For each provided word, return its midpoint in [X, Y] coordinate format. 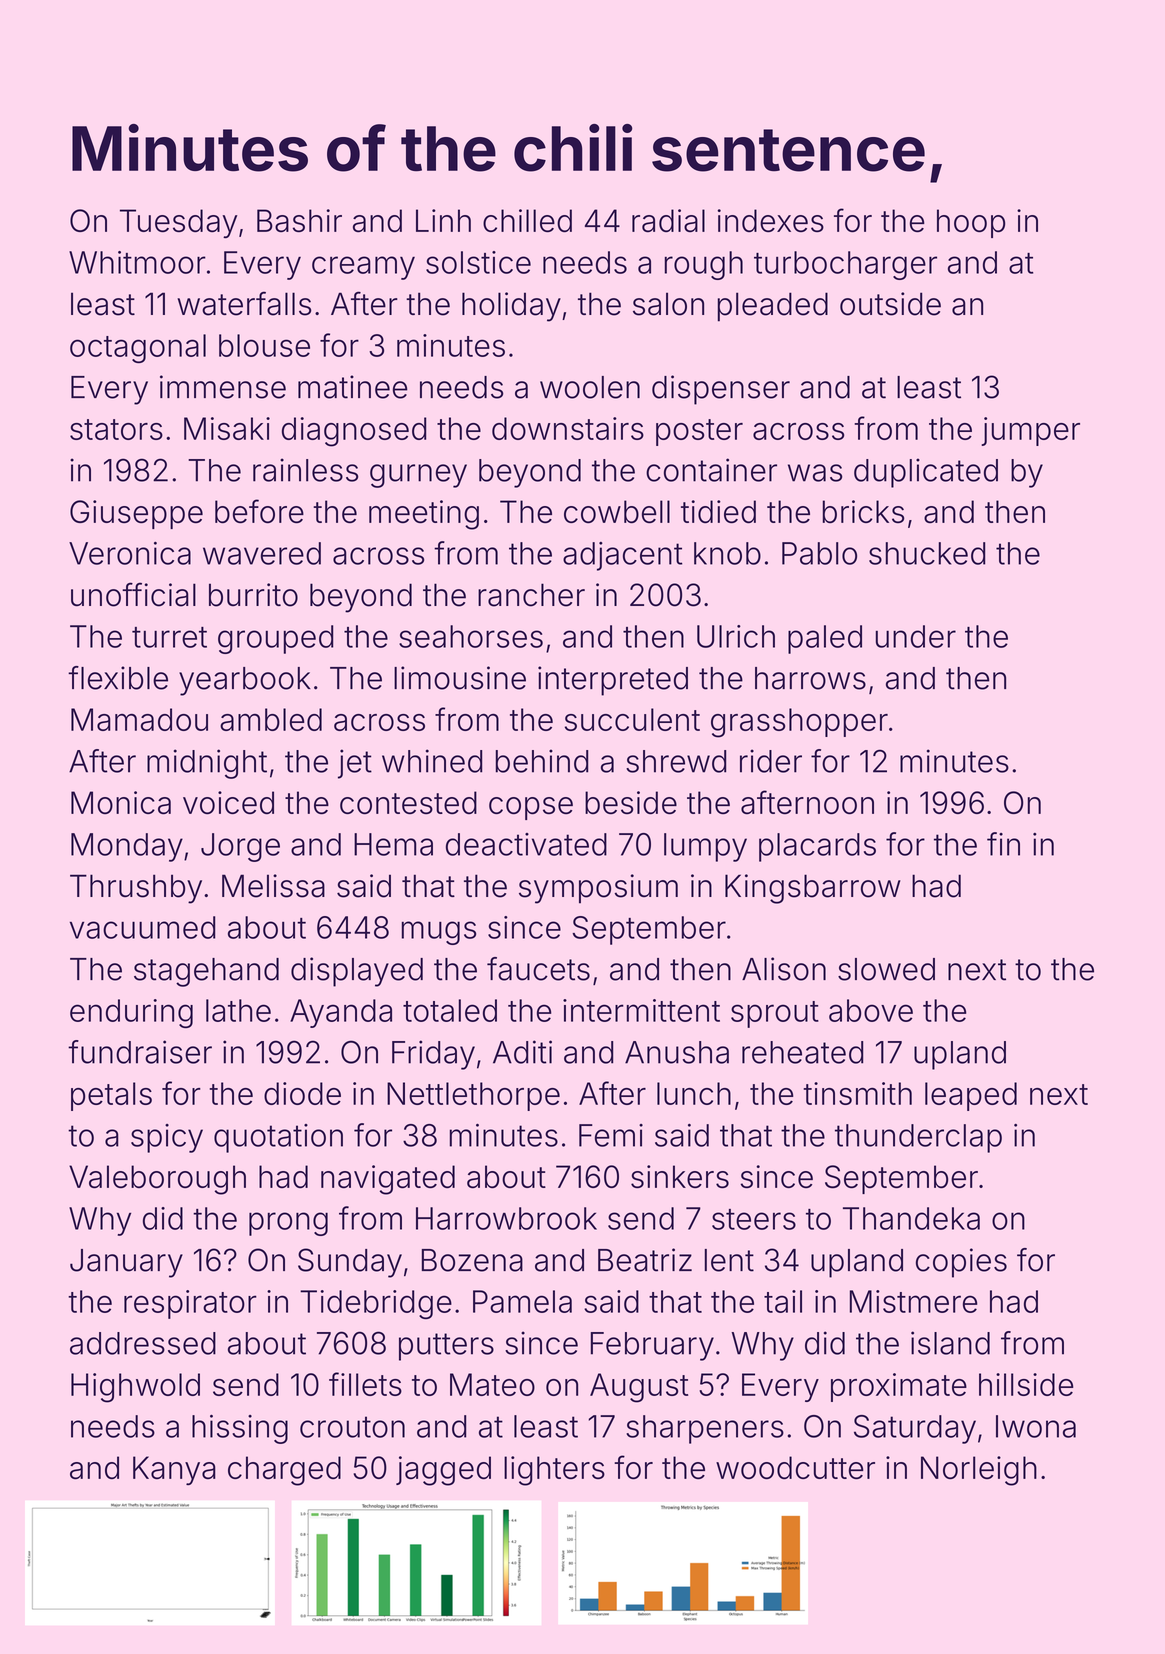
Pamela [522, 1301]
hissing [240, 1429]
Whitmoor [137, 262]
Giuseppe [136, 514]
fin [1003, 844]
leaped [971, 1096]
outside [890, 304]
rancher [531, 595]
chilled [527, 221]
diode [302, 1093]
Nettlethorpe [473, 1096]
